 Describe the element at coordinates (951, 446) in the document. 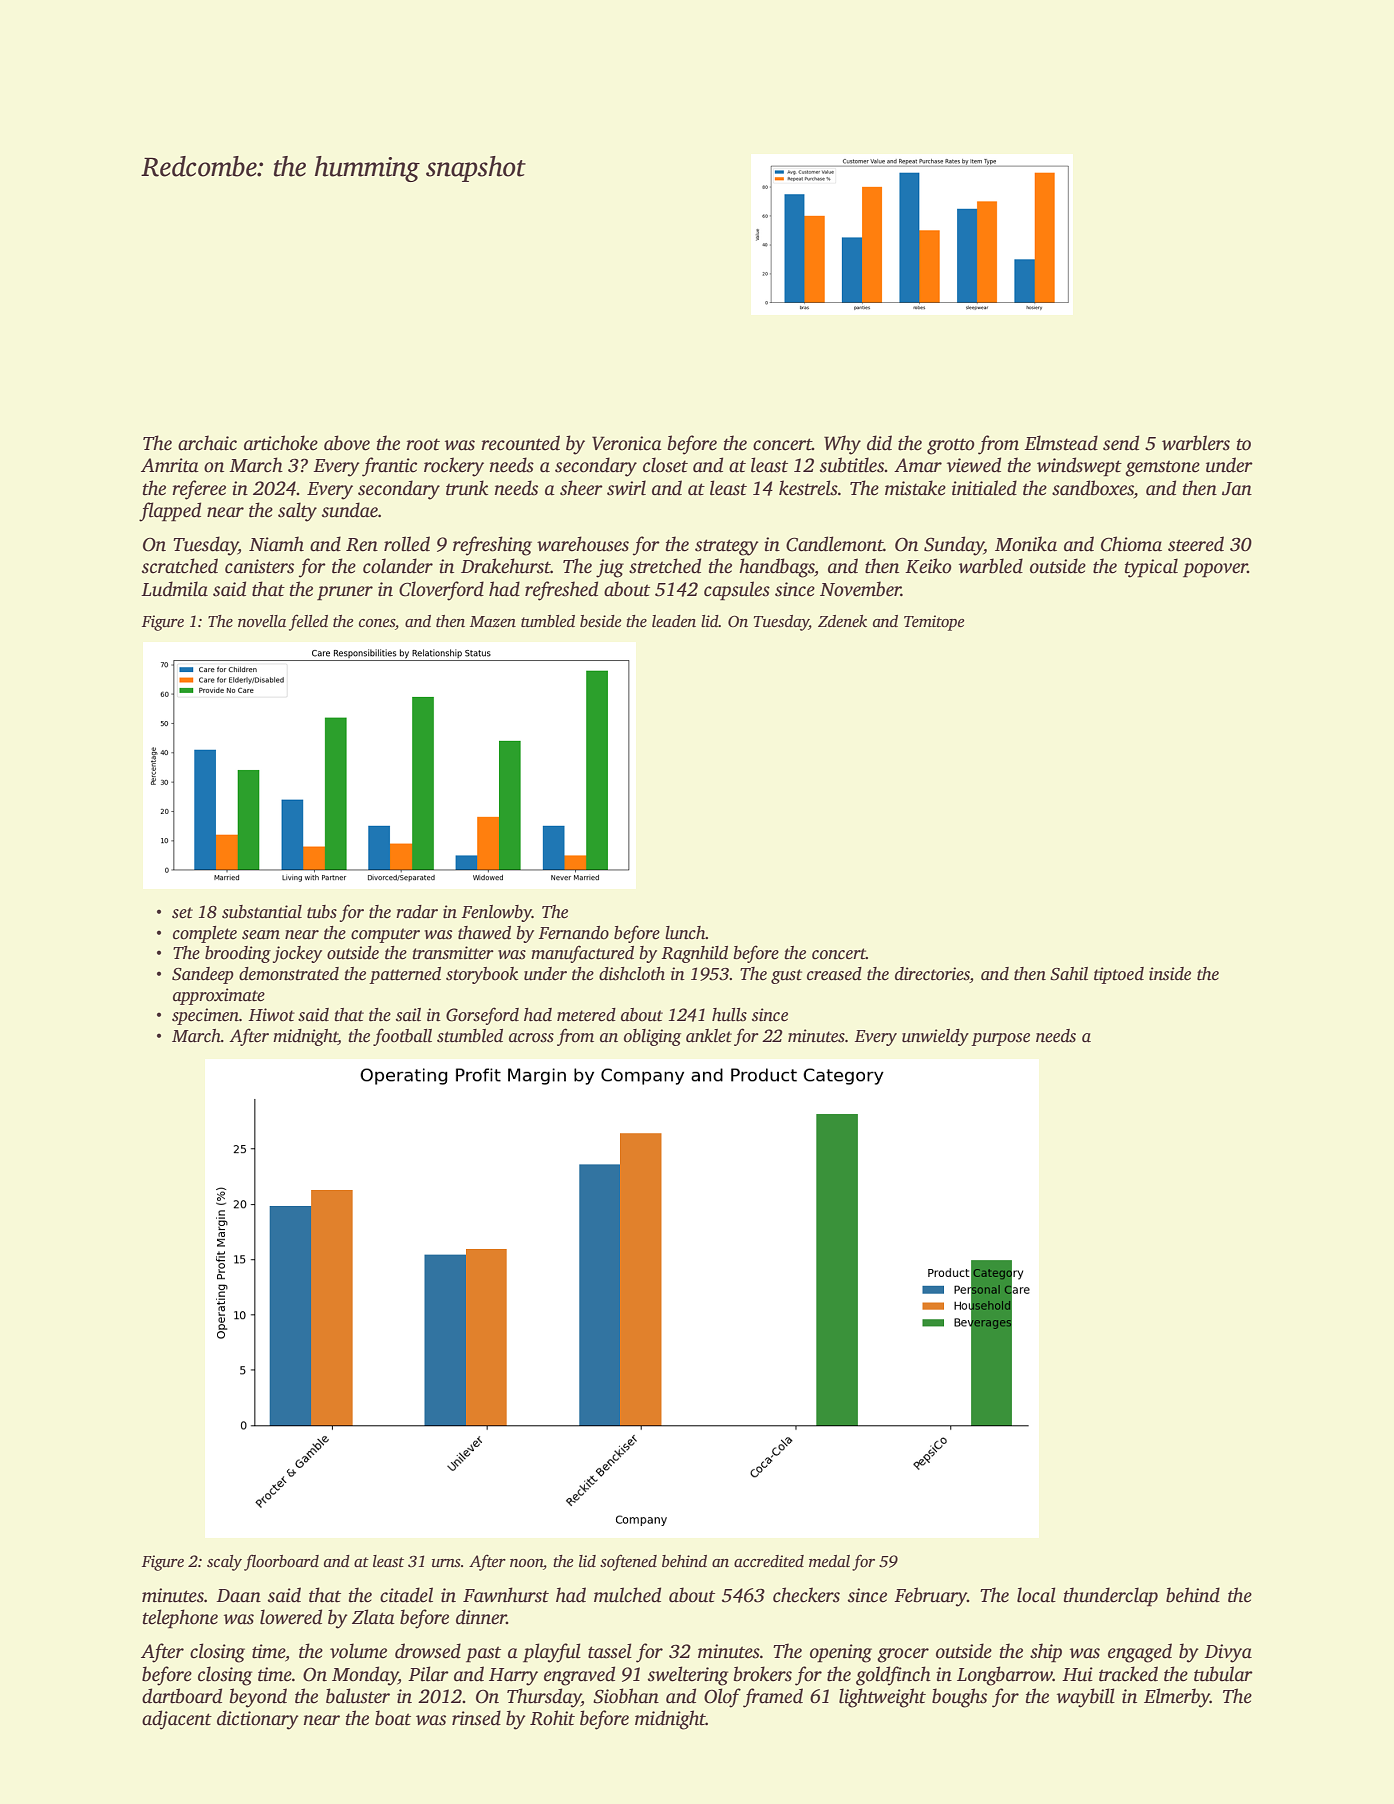

I see `grotto` at that location.
